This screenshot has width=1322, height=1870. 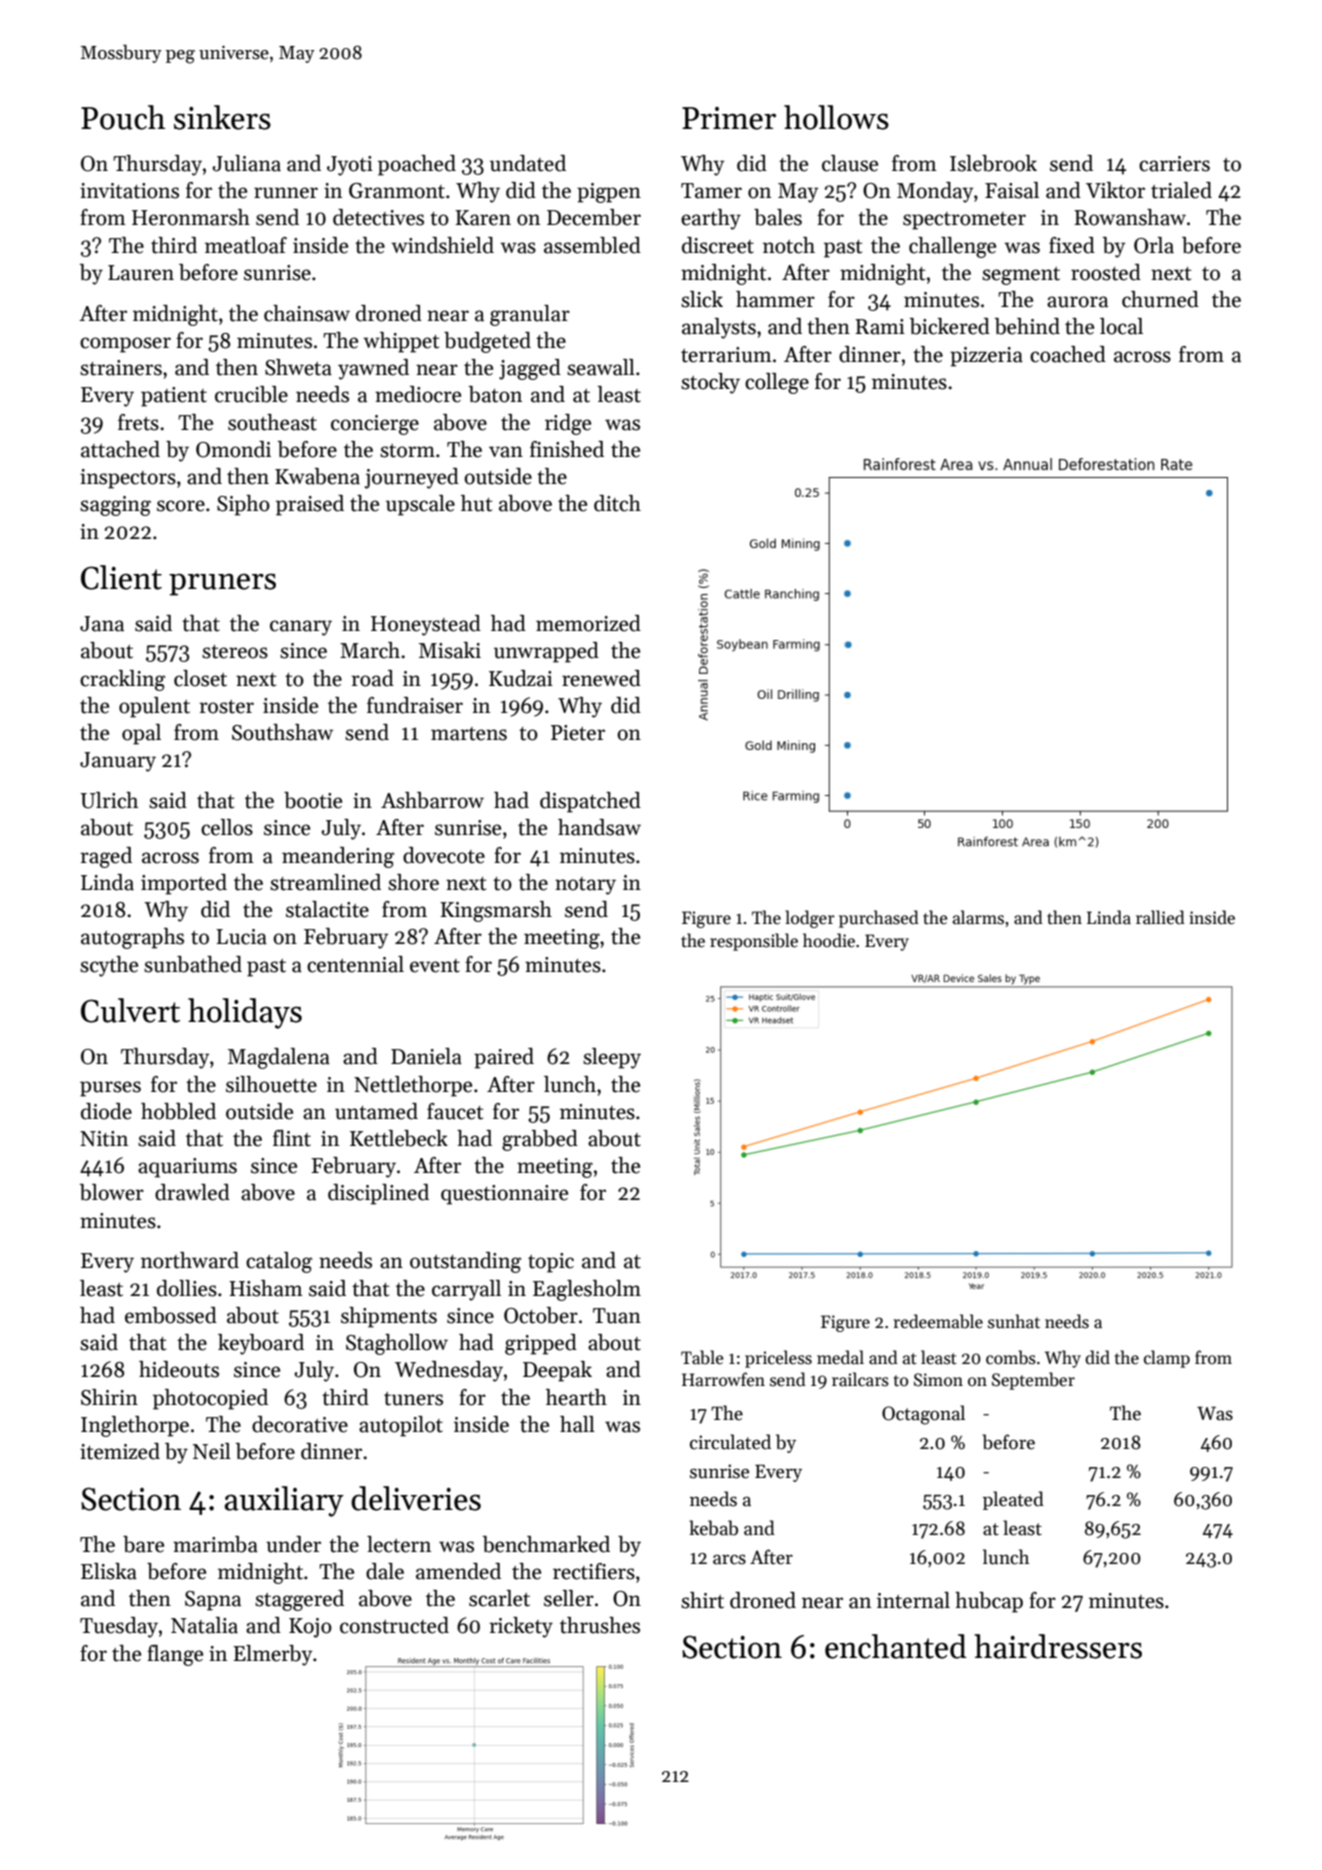 I want to click on Primer, so click(x=729, y=118).
